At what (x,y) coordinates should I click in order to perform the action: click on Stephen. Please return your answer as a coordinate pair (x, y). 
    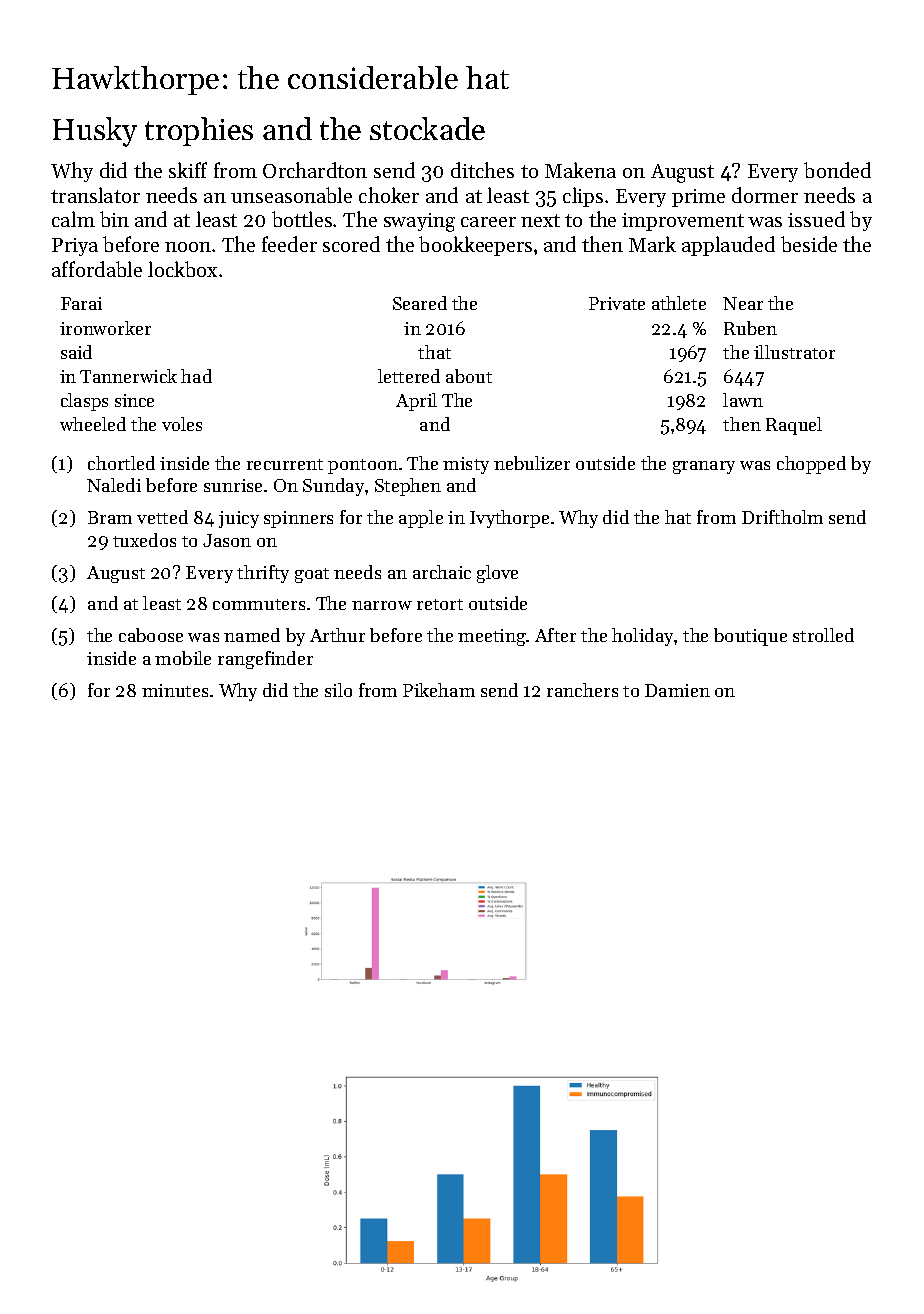
    Looking at the image, I should click on (408, 487).
